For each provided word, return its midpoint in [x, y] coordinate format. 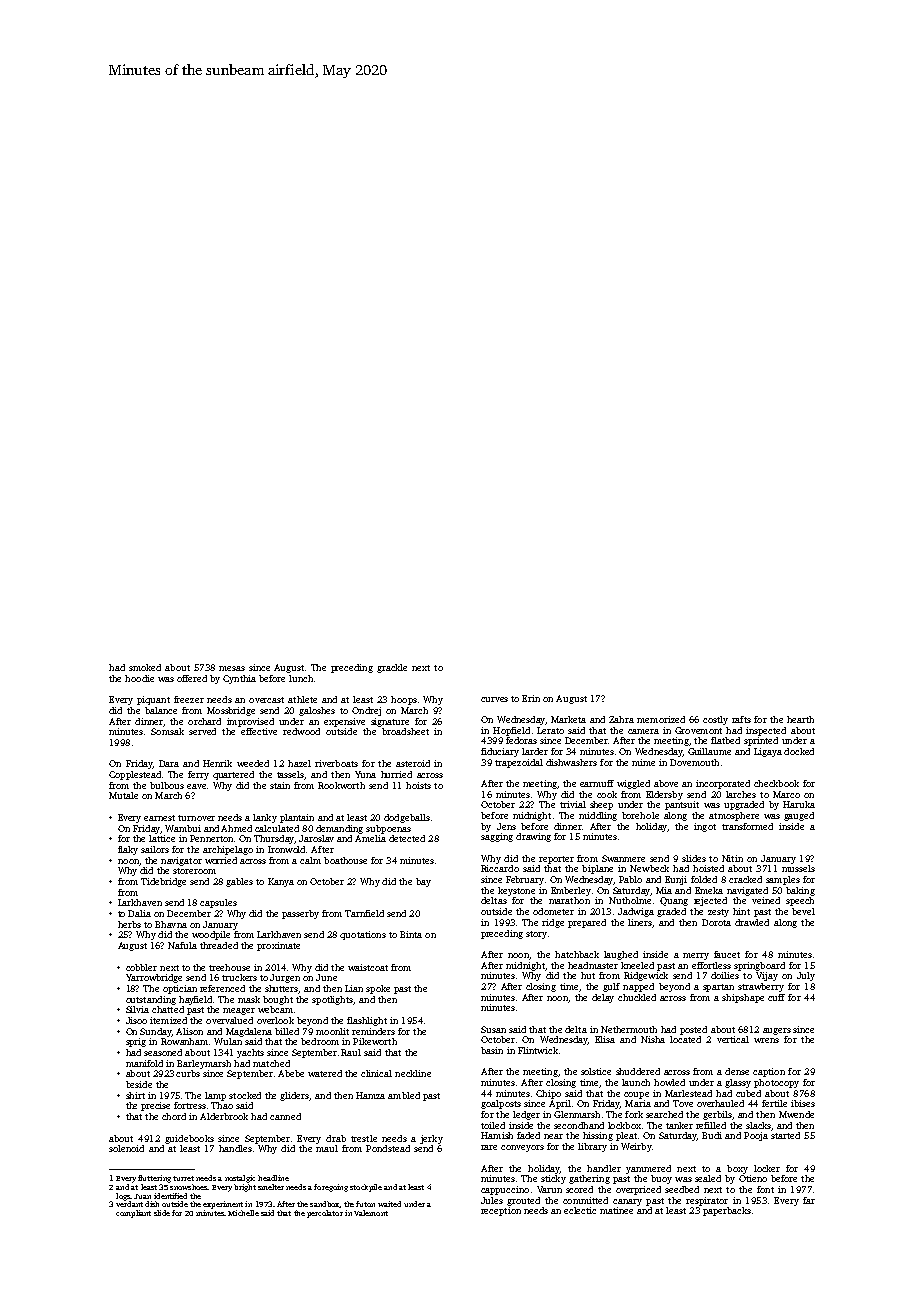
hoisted [708, 868]
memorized [661, 719]
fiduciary [500, 752]
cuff [776, 997]
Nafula [182, 945]
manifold [144, 1063]
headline [273, 1178]
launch [636, 1082]
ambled [404, 1095]
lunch [301, 678]
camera [643, 731]
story [536, 935]
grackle [392, 668]
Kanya [281, 882]
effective [259, 731]
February [525, 880]
